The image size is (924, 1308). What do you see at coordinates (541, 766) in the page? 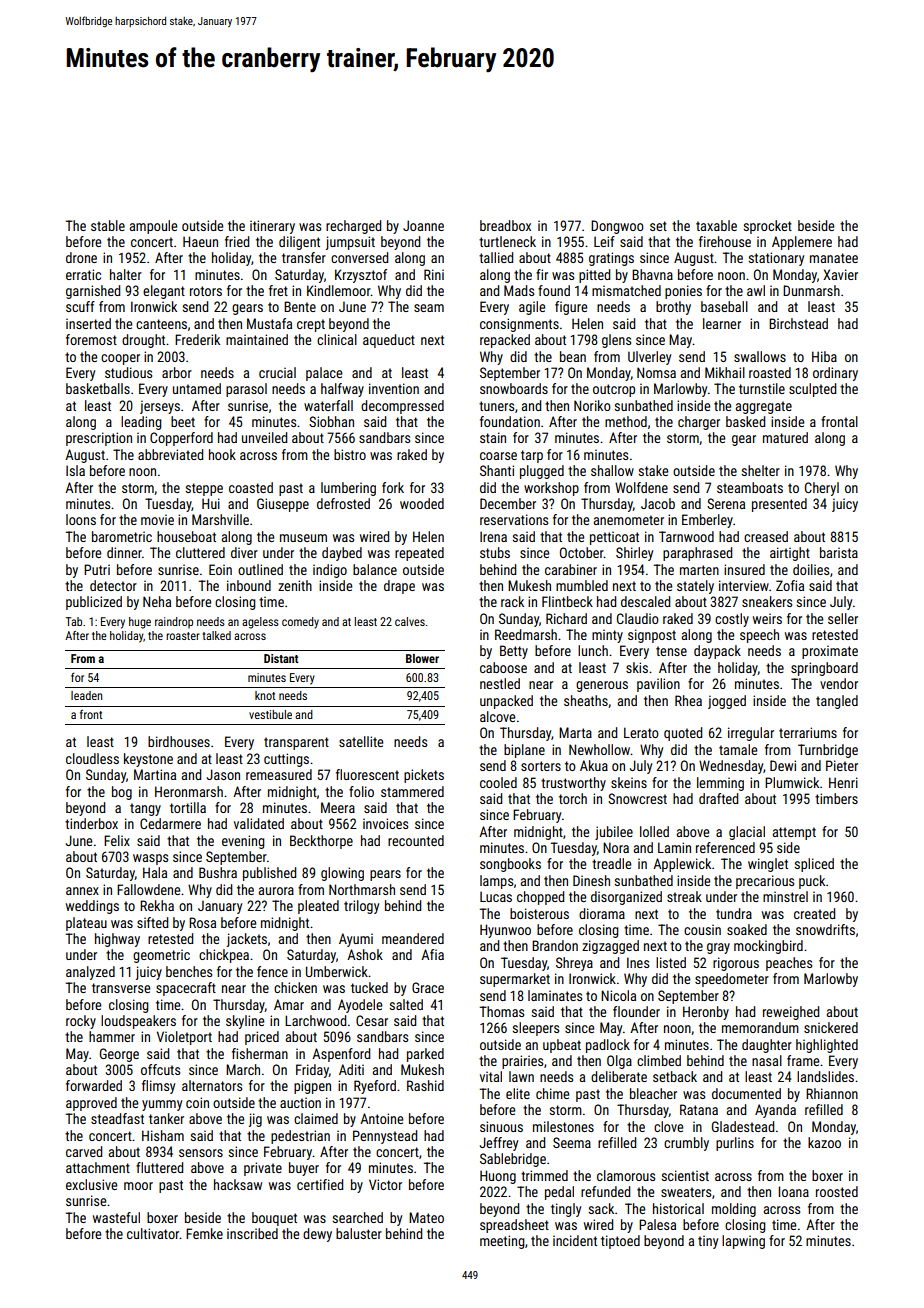
I see `sorters` at bounding box center [541, 766].
